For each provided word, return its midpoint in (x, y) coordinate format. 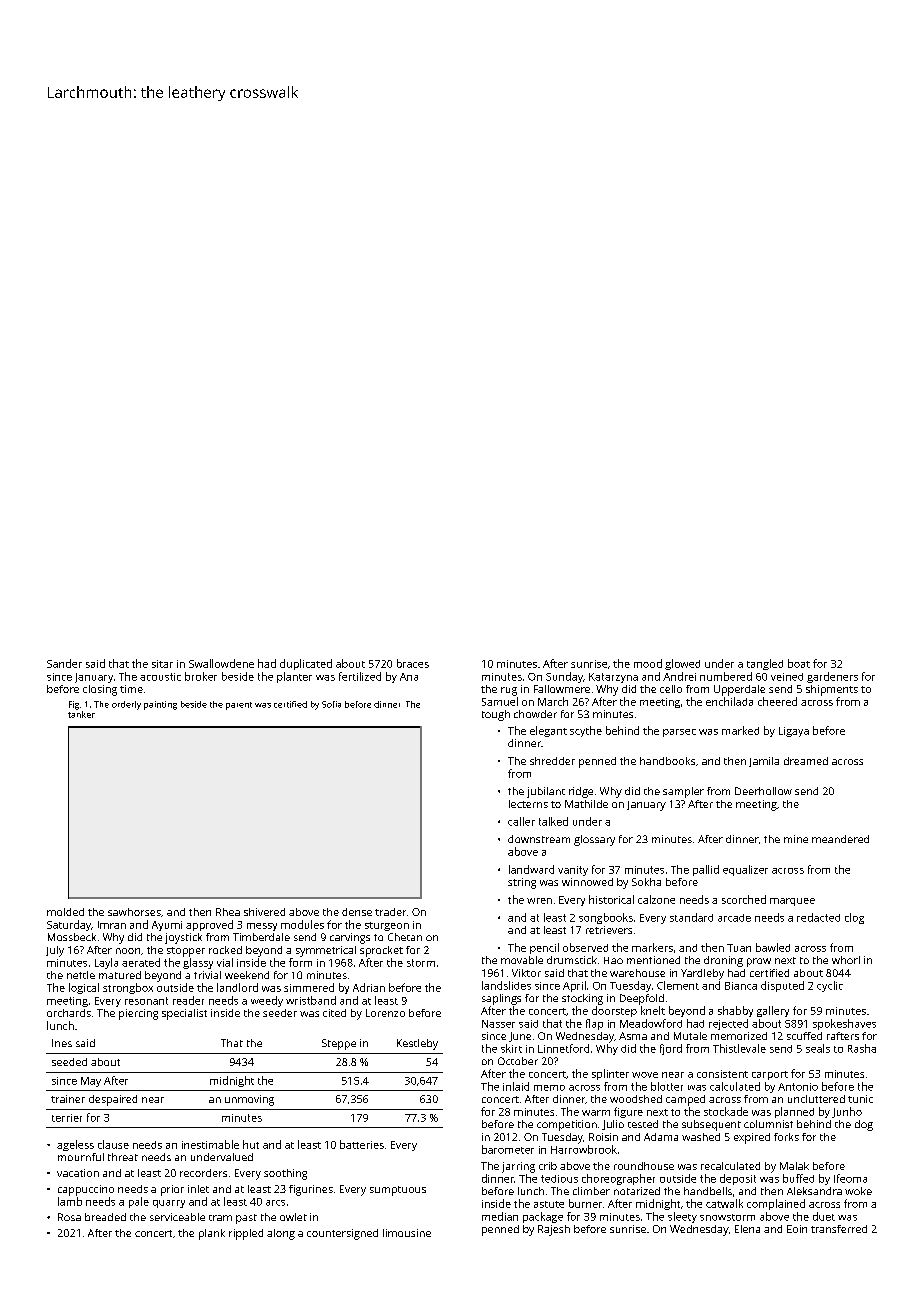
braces (413, 663)
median (500, 1216)
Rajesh (554, 1230)
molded (65, 912)
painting (160, 705)
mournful (81, 1157)
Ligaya (794, 732)
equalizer (745, 870)
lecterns (528, 804)
